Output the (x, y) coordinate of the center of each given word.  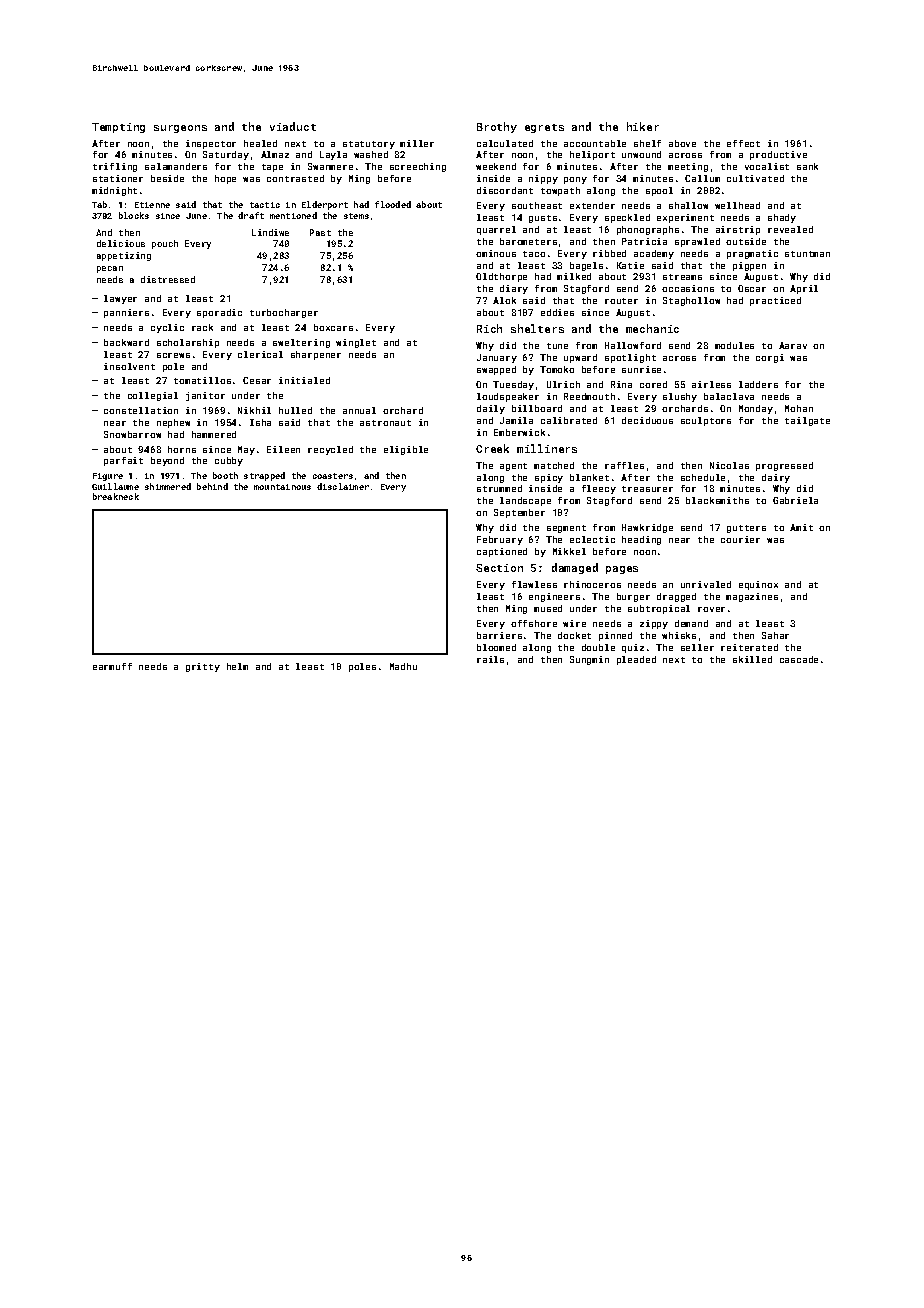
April (804, 289)
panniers (126, 313)
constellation (141, 410)
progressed (784, 466)
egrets (544, 128)
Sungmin (589, 660)
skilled (752, 659)
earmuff (112, 666)
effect (743, 143)
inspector (211, 144)
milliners (547, 448)
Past (320, 232)
